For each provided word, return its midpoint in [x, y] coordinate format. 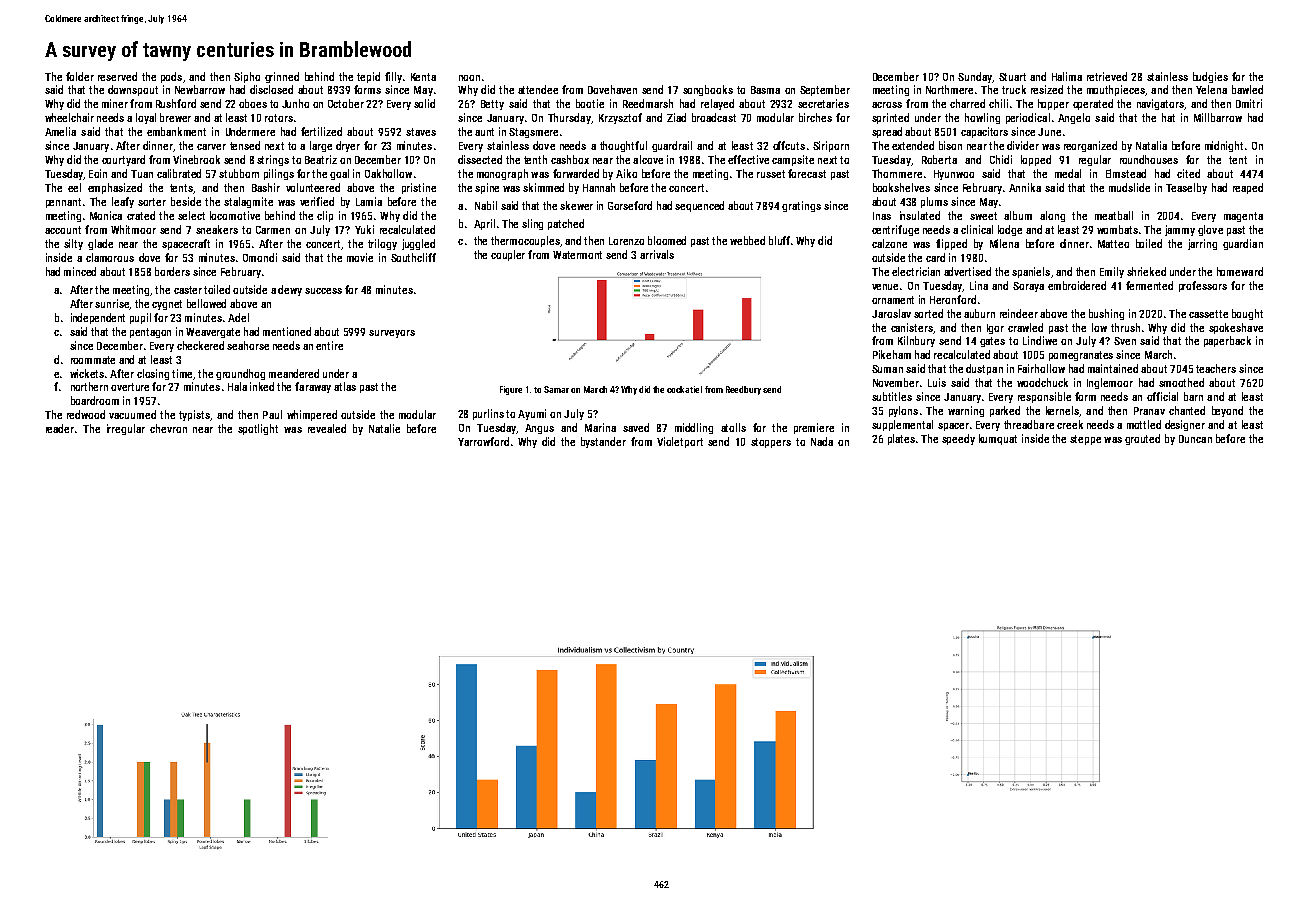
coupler [508, 255]
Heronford [953, 299]
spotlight [258, 429]
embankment [176, 131]
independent [98, 318]
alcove [648, 159]
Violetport [680, 442]
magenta [1243, 217]
